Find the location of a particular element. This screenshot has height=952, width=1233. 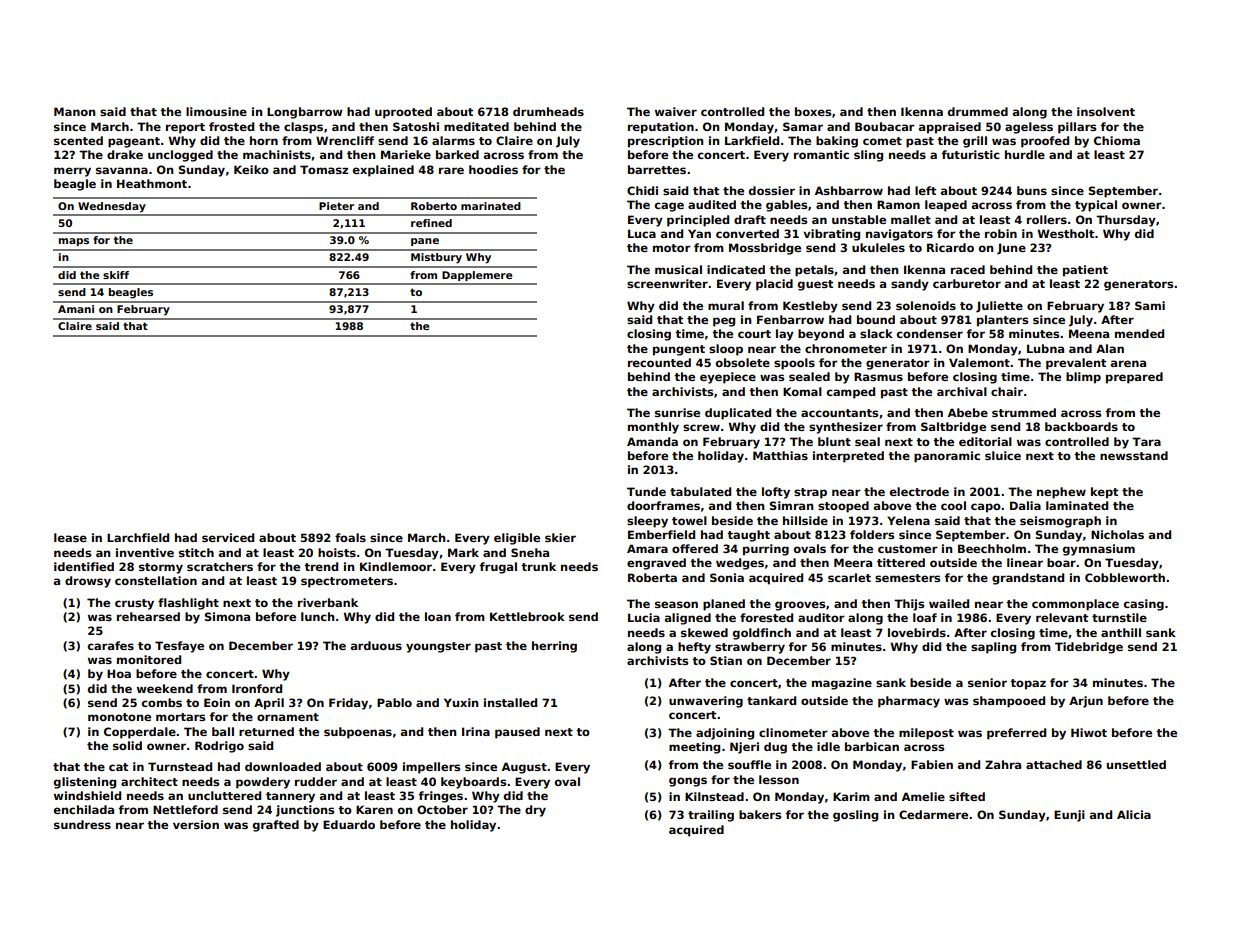

lease is located at coordinates (70, 537).
